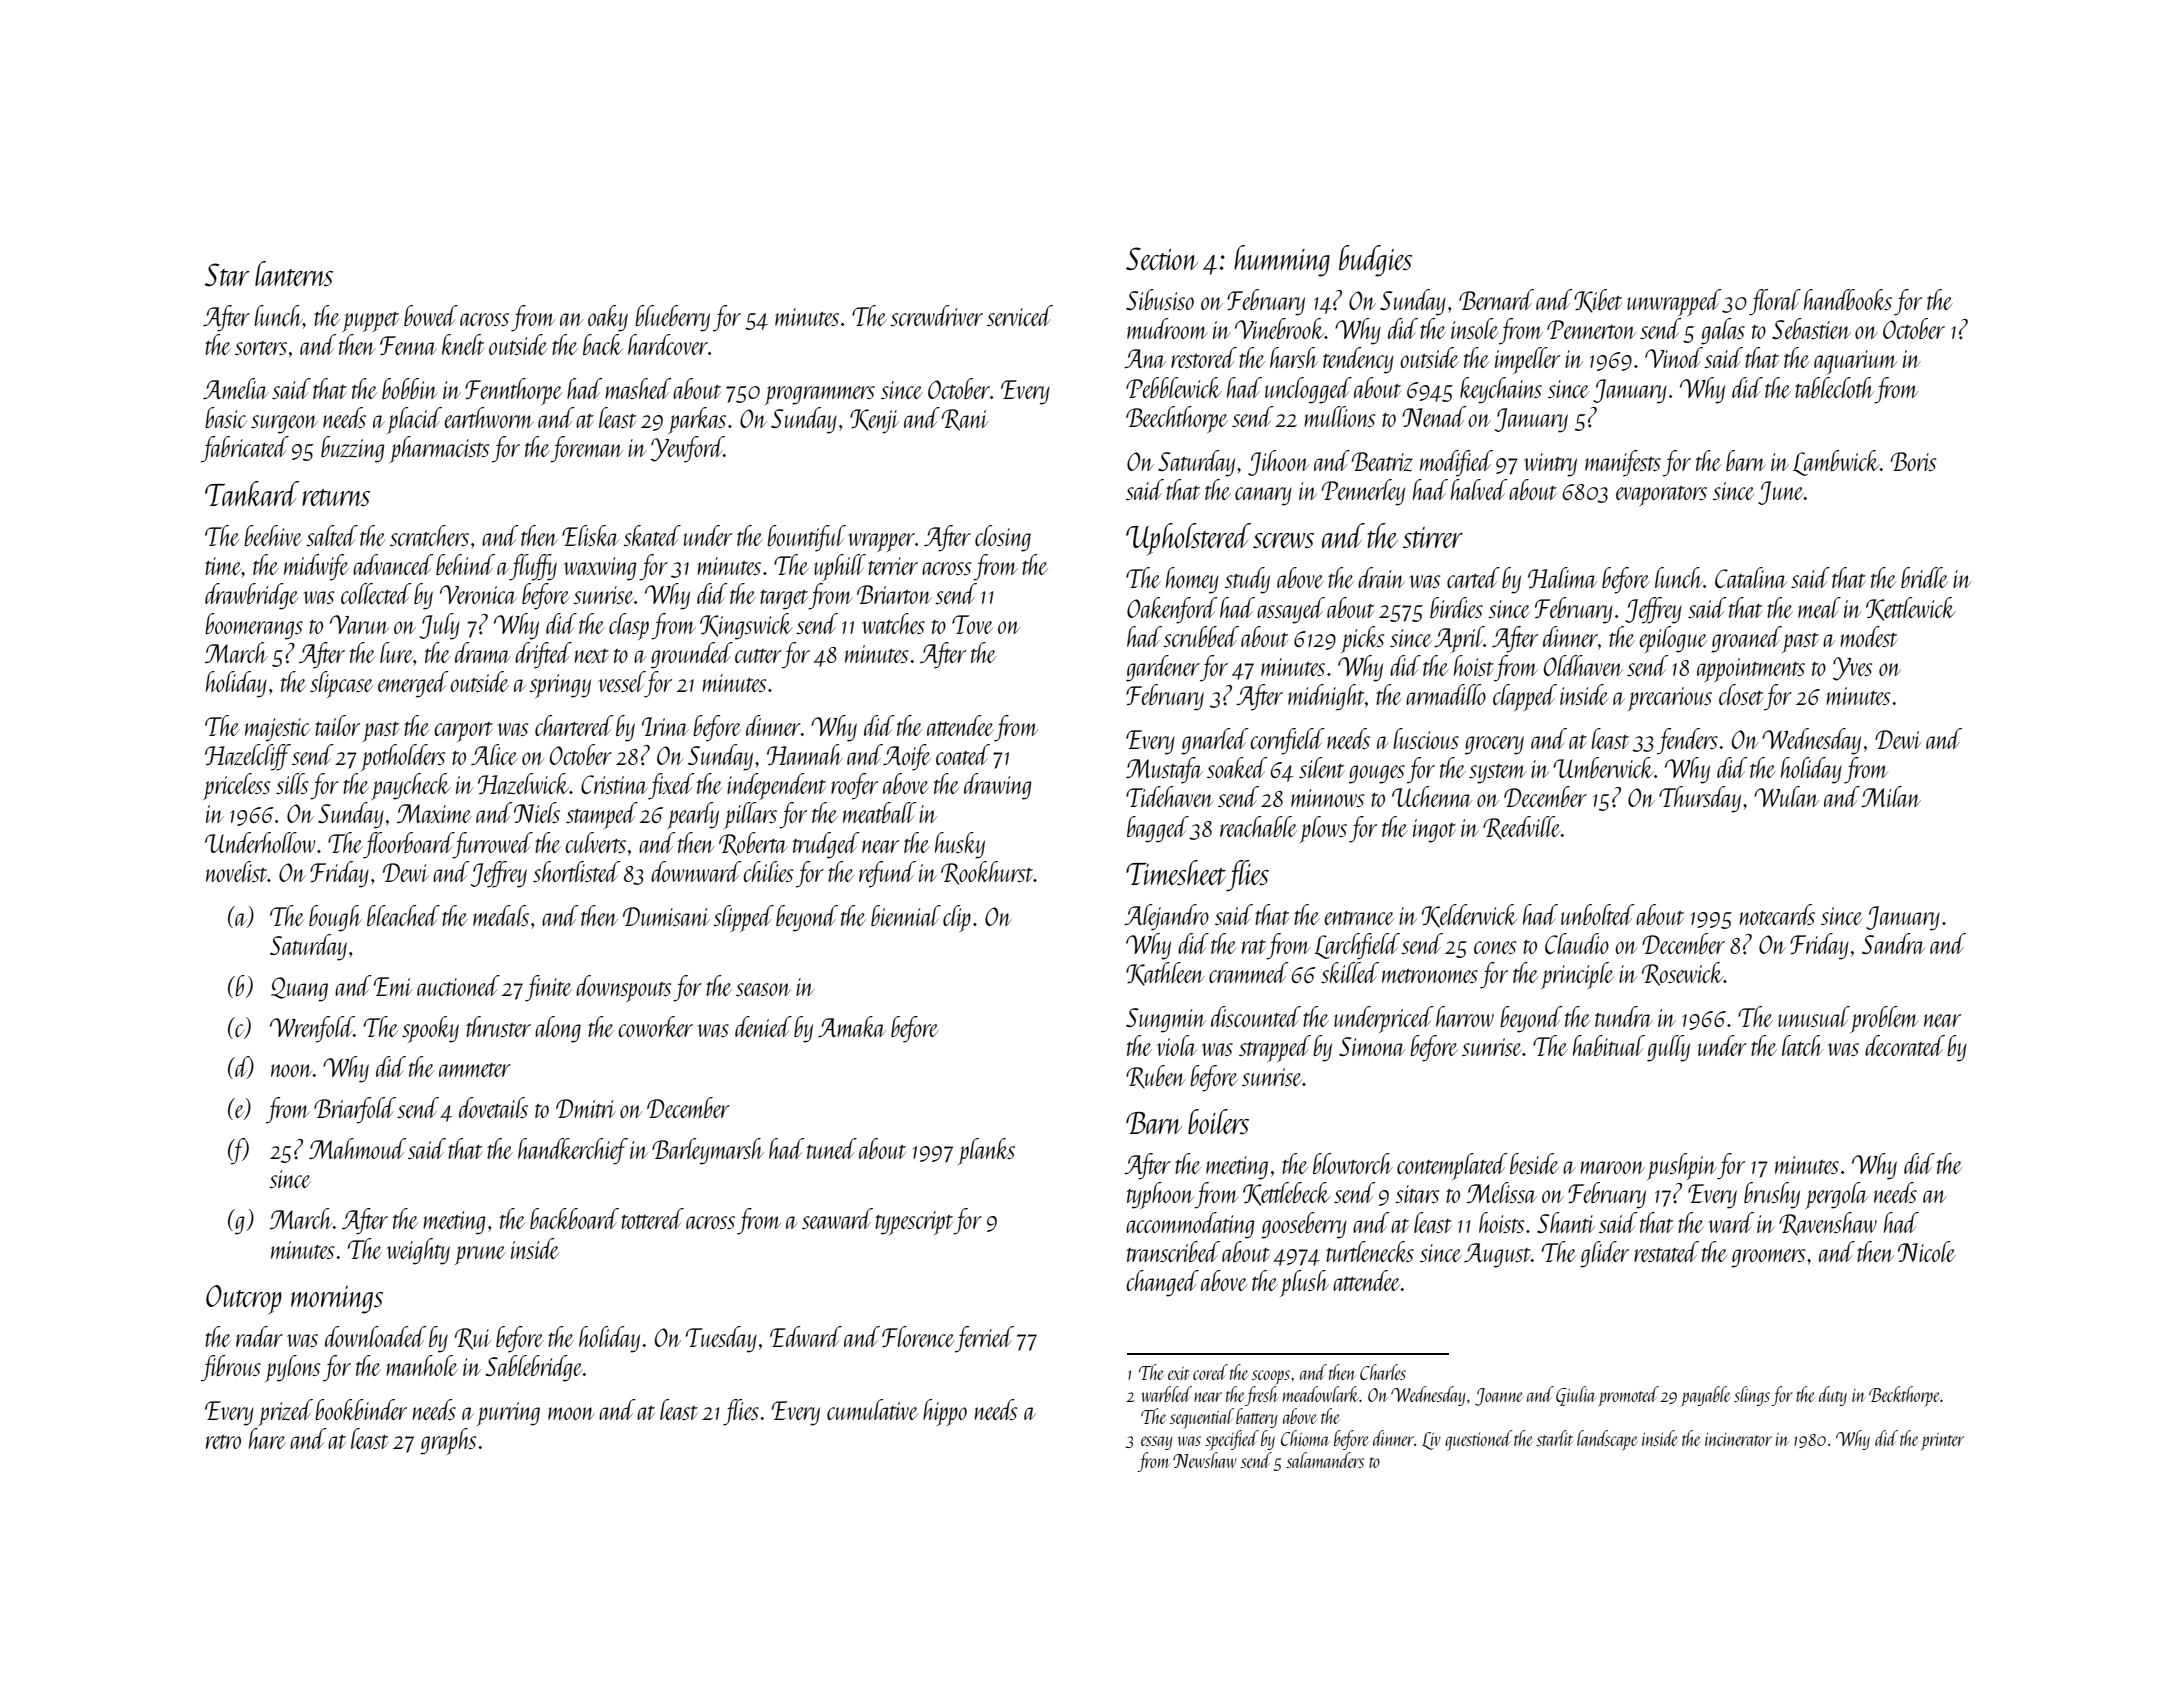 The image size is (2178, 1683). Describe the element at coordinates (448, 1441) in the screenshot. I see `graphs` at that location.
